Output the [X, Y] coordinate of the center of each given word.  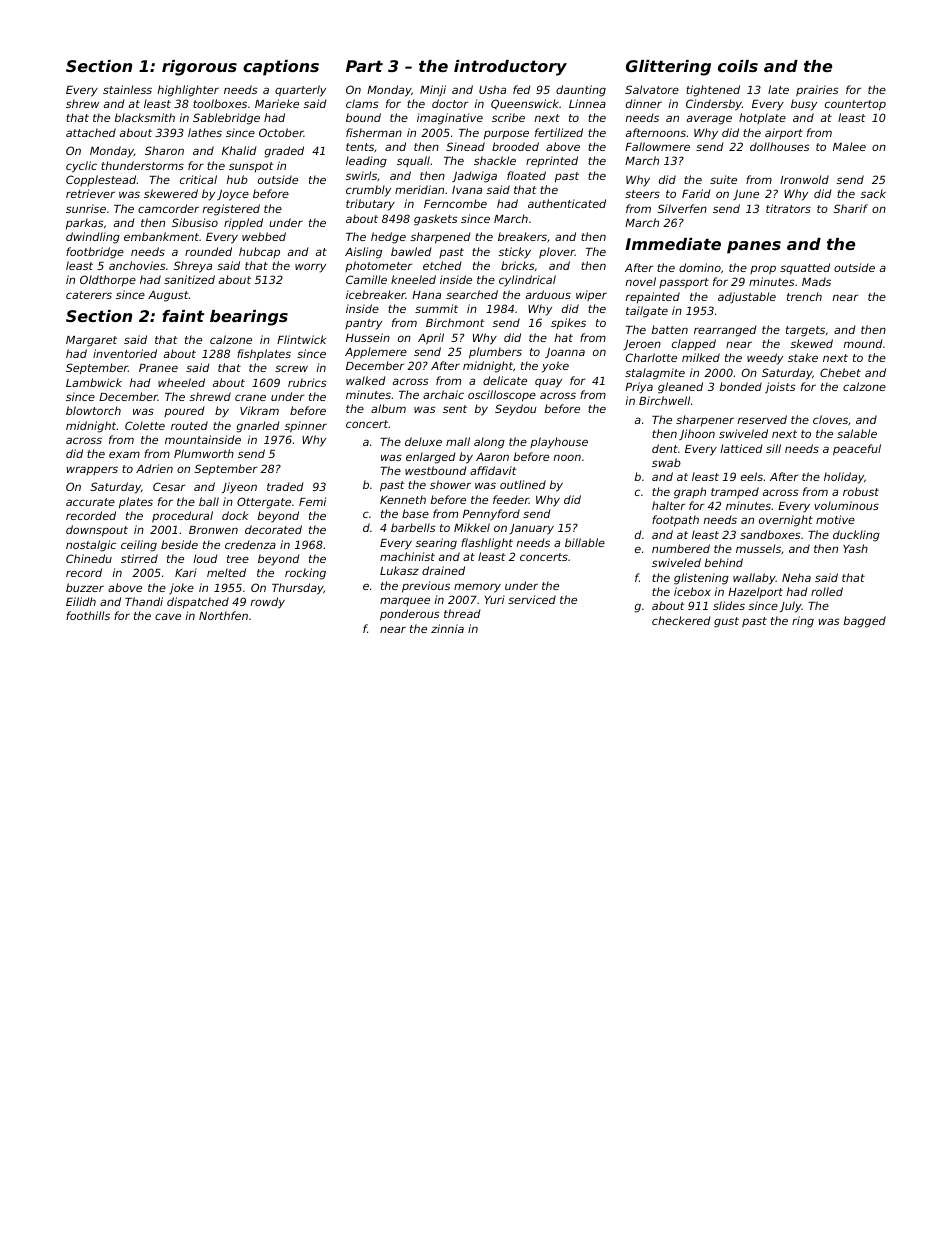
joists [780, 388]
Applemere [376, 353]
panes [754, 247]
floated [526, 175]
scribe [508, 117]
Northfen [223, 615]
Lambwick [94, 382]
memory [477, 588]
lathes [205, 132]
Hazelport [755, 592]
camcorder [168, 208]
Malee [849, 146]
